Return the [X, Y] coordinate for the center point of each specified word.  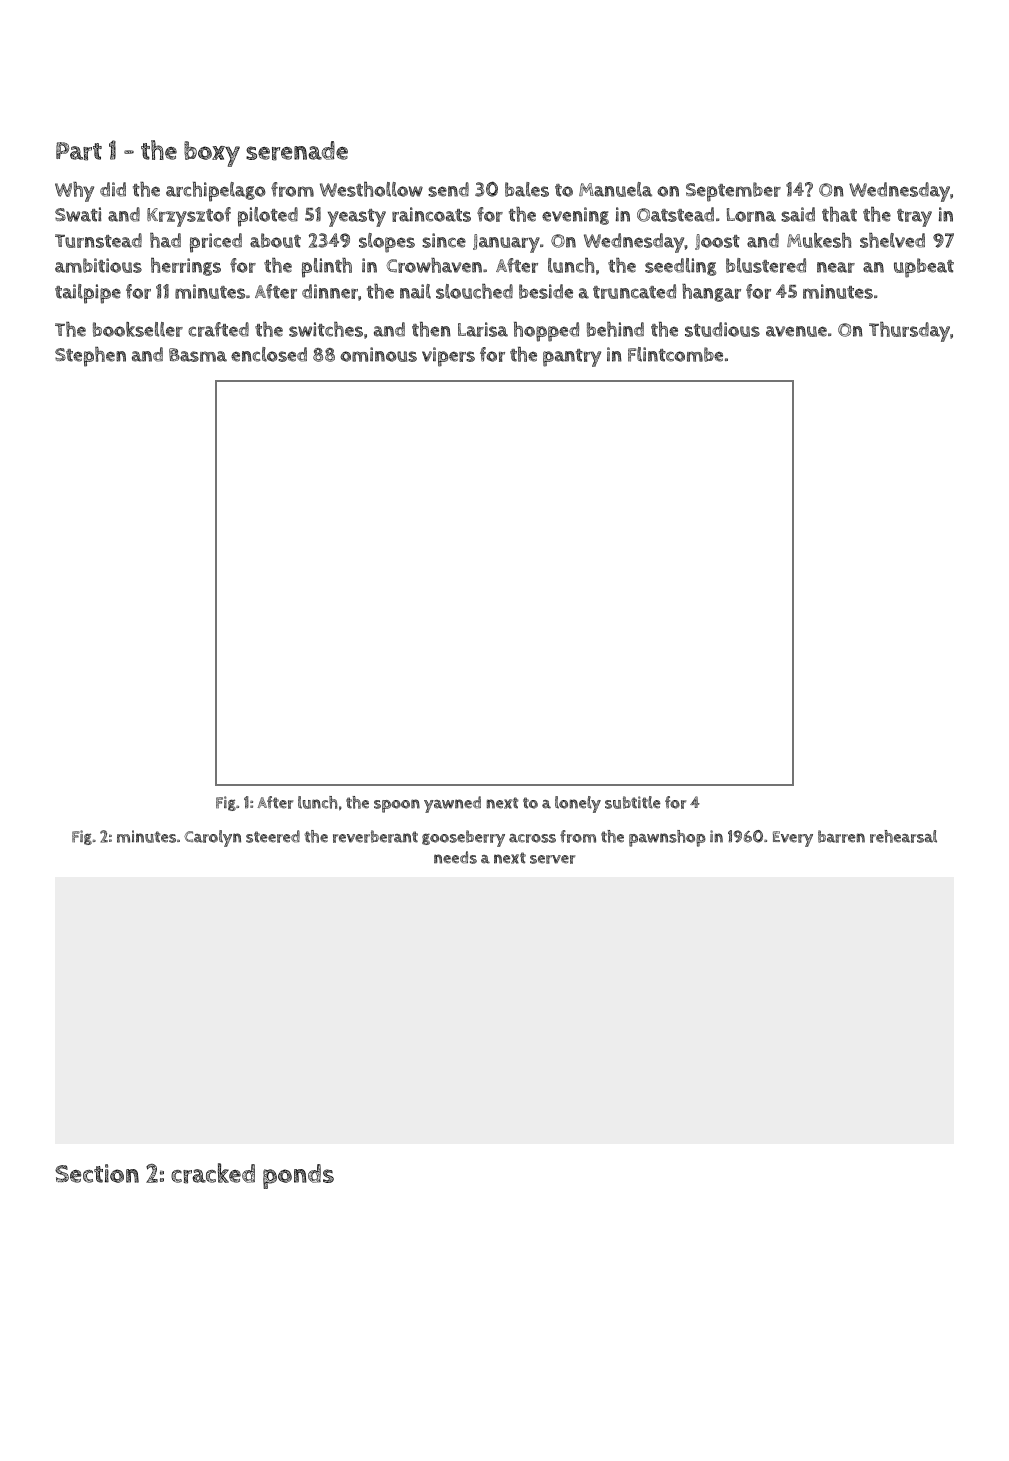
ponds [298, 1176]
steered [273, 836]
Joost [717, 242]
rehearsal [903, 836]
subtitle [633, 802]
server [552, 859]
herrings [186, 267]
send [448, 189]
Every [793, 839]
